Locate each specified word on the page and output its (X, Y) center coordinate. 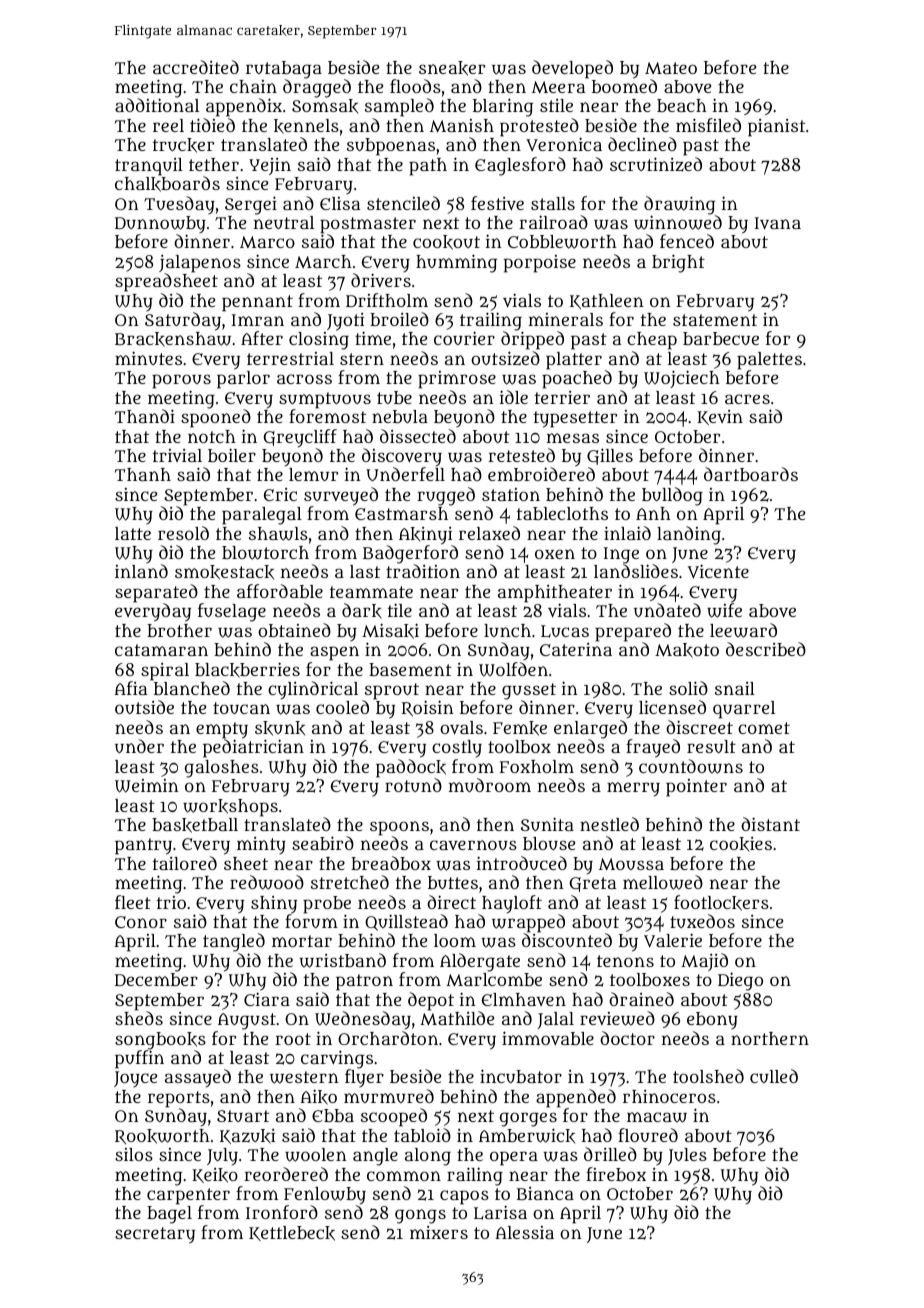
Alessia (524, 1232)
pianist (776, 128)
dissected (418, 436)
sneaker (452, 68)
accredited (196, 67)
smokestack (224, 572)
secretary (155, 1235)
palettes (769, 361)
